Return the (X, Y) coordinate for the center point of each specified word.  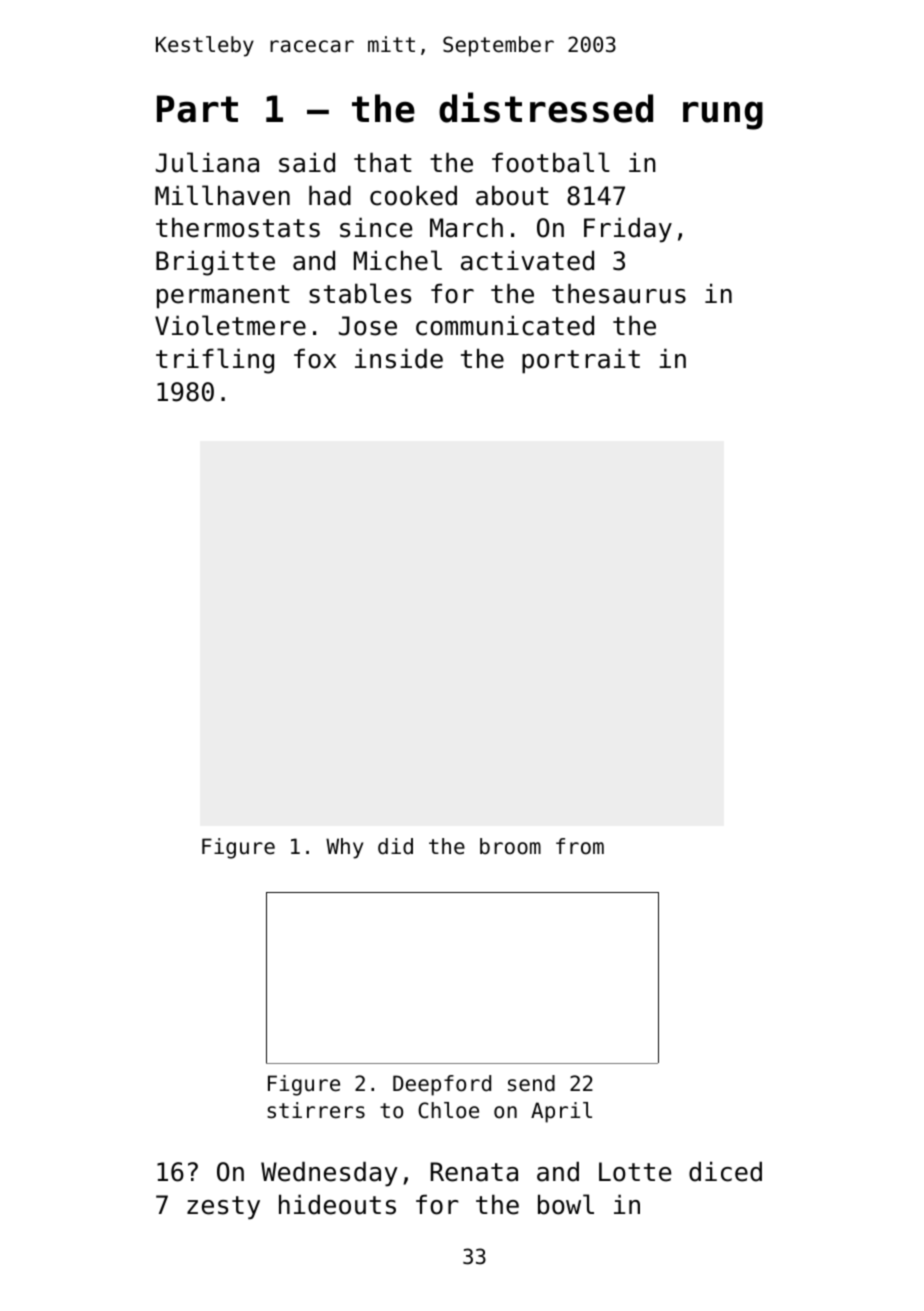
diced (725, 1171)
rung (723, 115)
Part (197, 109)
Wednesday (329, 1174)
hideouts (337, 1204)
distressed (546, 107)
